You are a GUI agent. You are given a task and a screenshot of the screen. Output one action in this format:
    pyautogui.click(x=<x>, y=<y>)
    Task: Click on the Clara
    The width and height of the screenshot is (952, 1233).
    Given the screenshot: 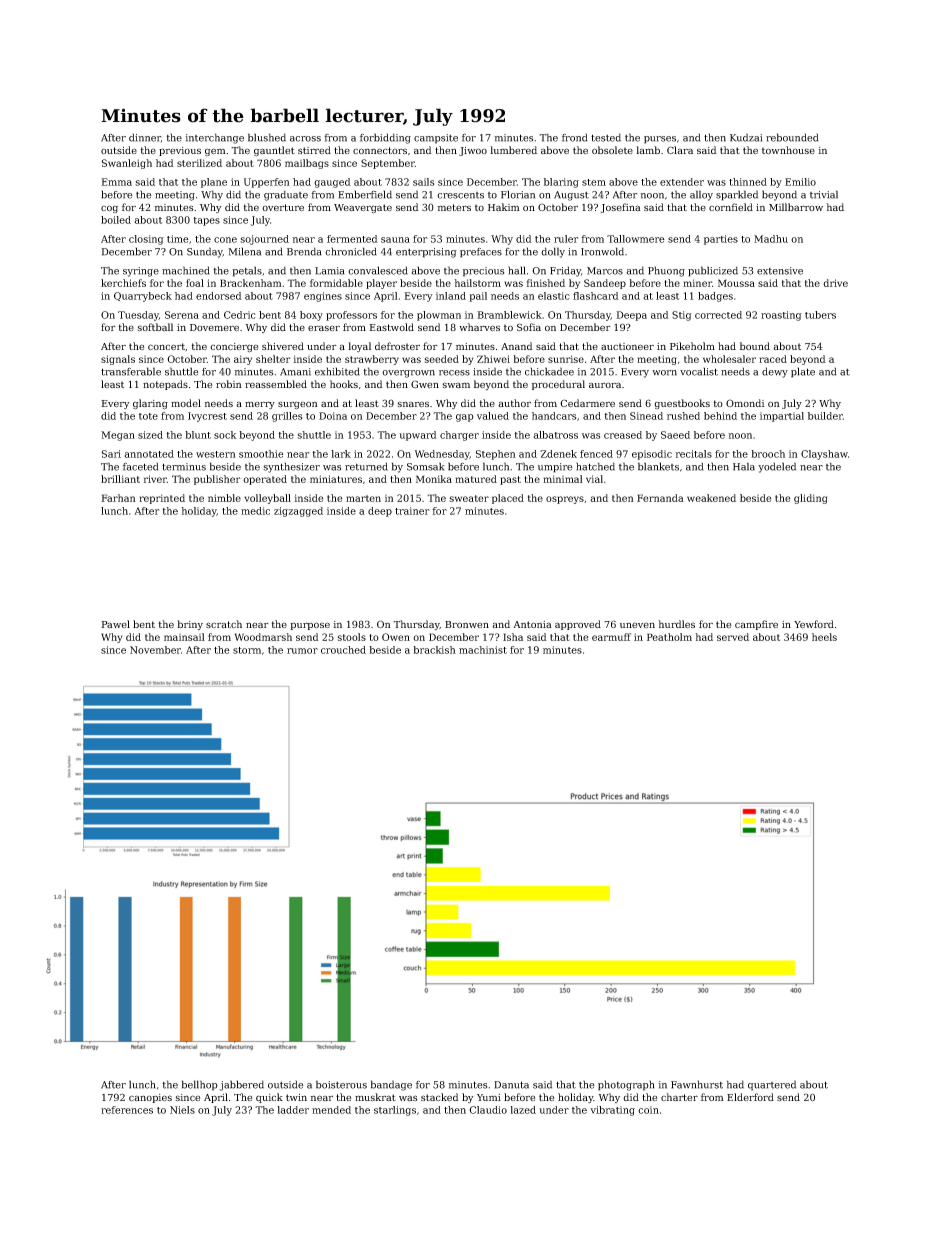 What is the action you would take?
    pyautogui.click(x=680, y=150)
